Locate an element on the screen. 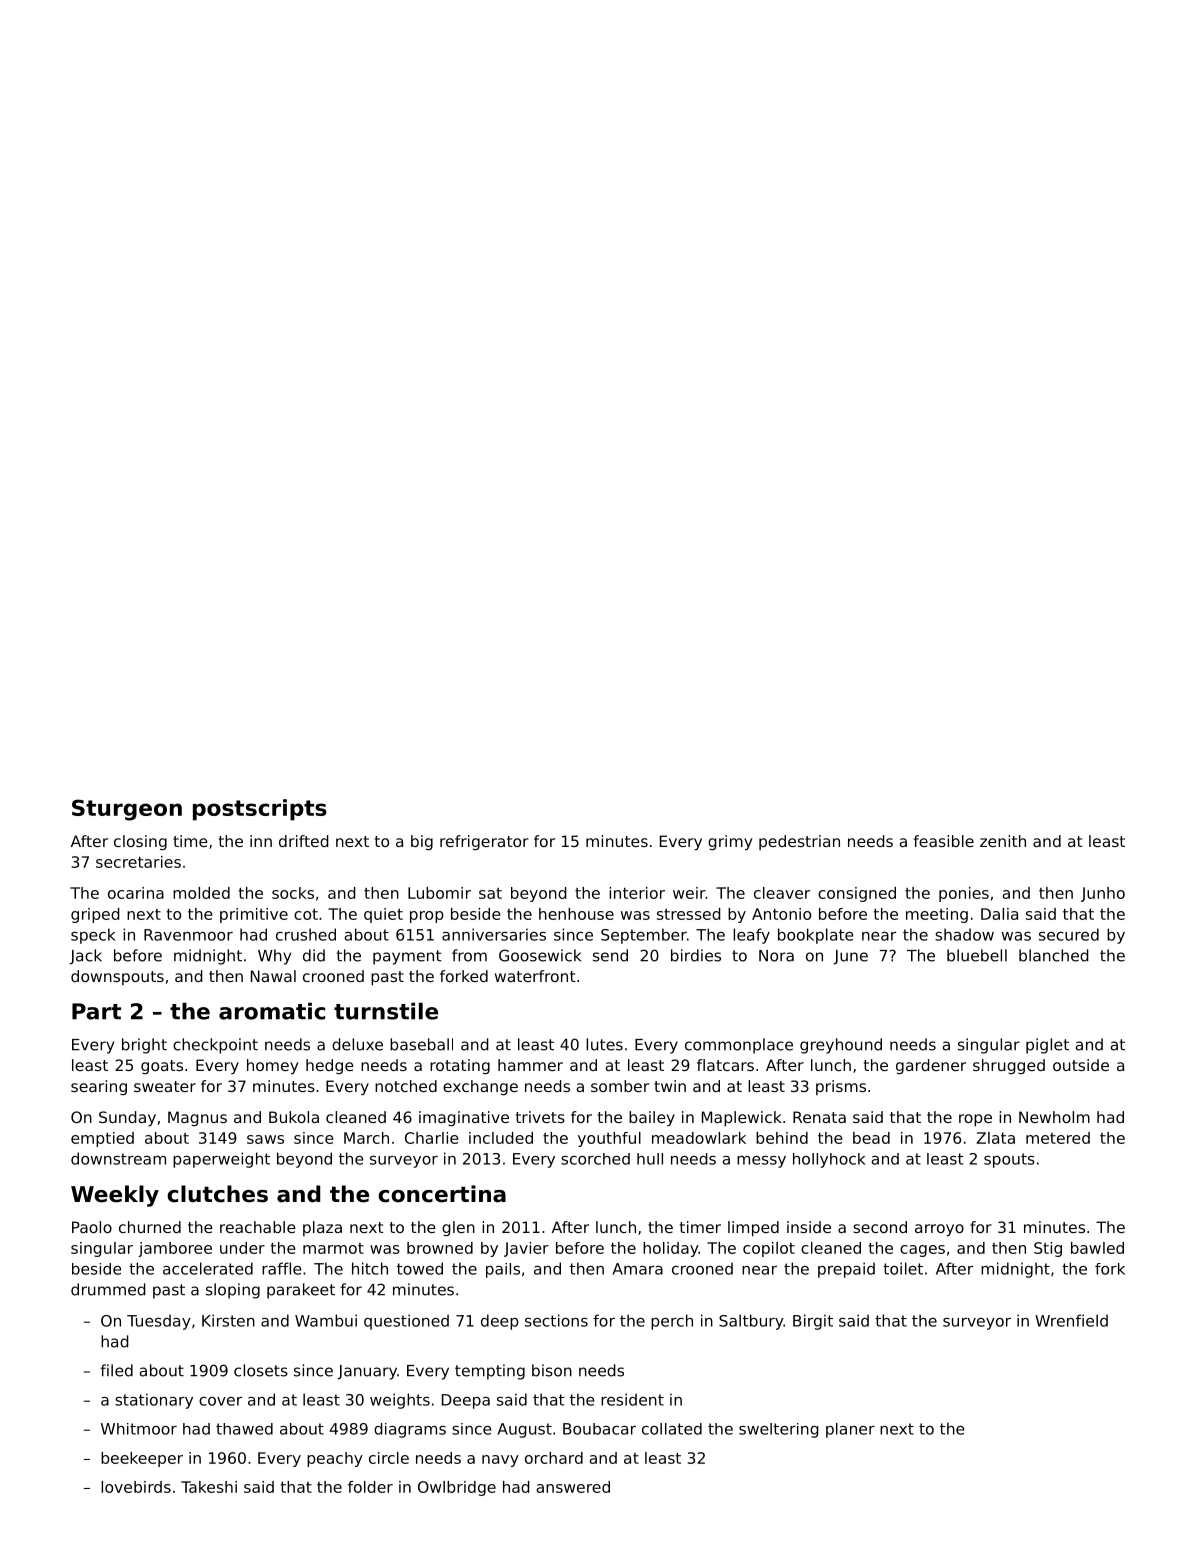 Image resolution: width=1196 pixels, height=1547 pixels. feasible is located at coordinates (944, 841).
